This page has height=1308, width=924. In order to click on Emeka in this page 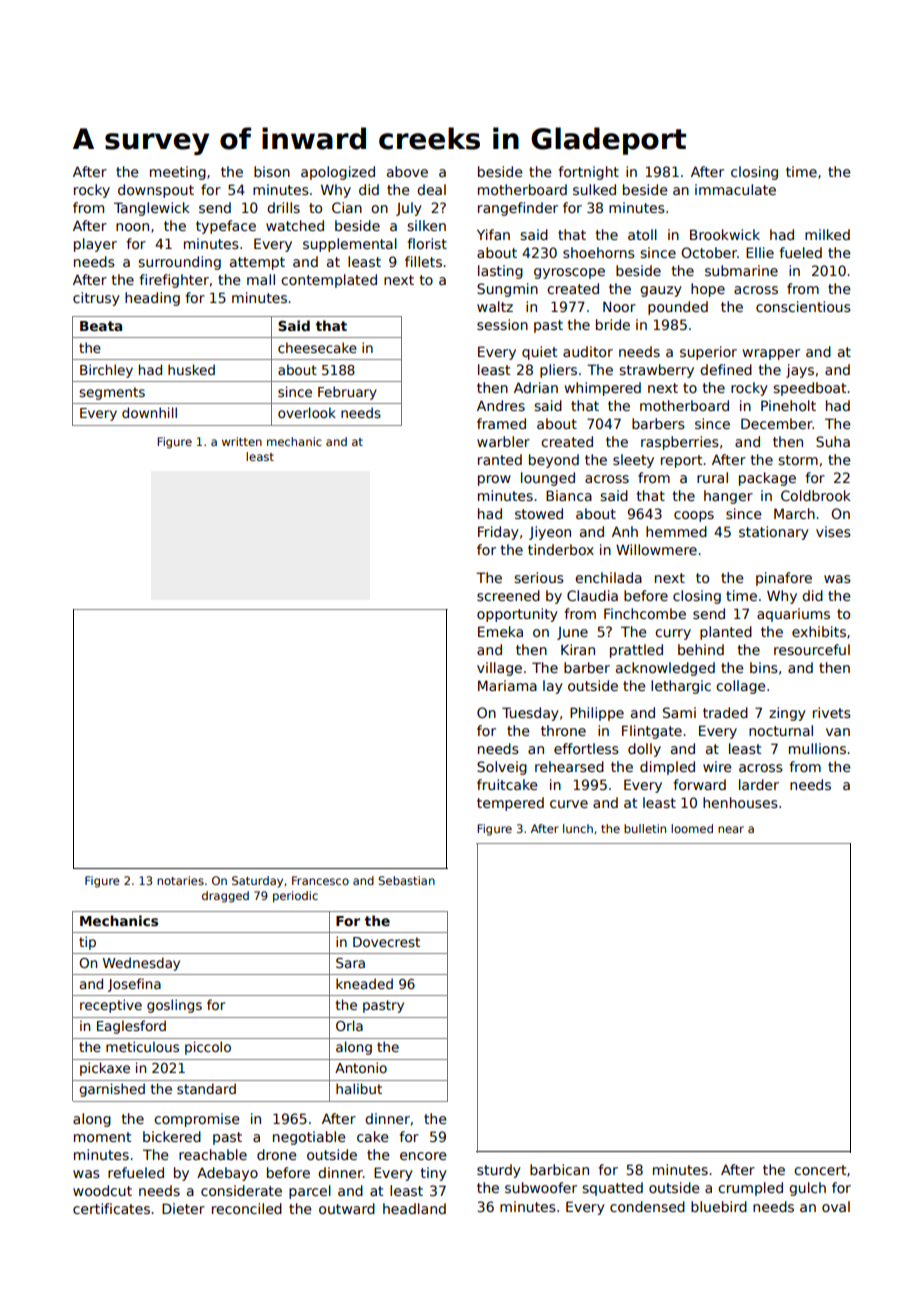, I will do `click(500, 631)`.
